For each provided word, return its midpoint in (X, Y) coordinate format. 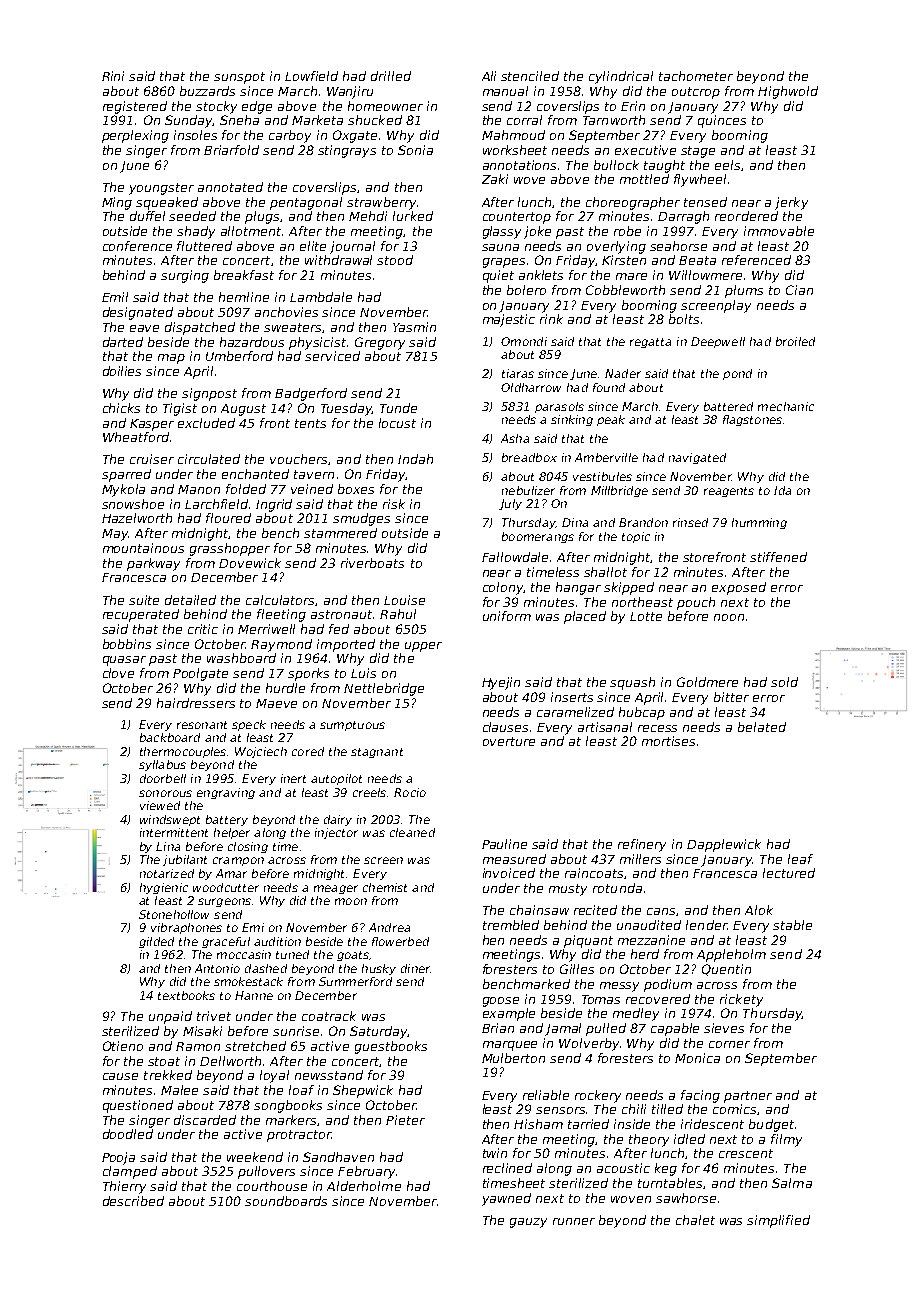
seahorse (678, 246)
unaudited (649, 925)
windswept (170, 820)
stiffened (778, 557)
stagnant (377, 753)
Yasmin (414, 327)
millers (640, 859)
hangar (578, 588)
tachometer (696, 76)
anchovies (286, 312)
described (133, 1201)
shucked (375, 120)
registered (135, 107)
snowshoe (133, 504)
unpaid (170, 1017)
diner (415, 968)
